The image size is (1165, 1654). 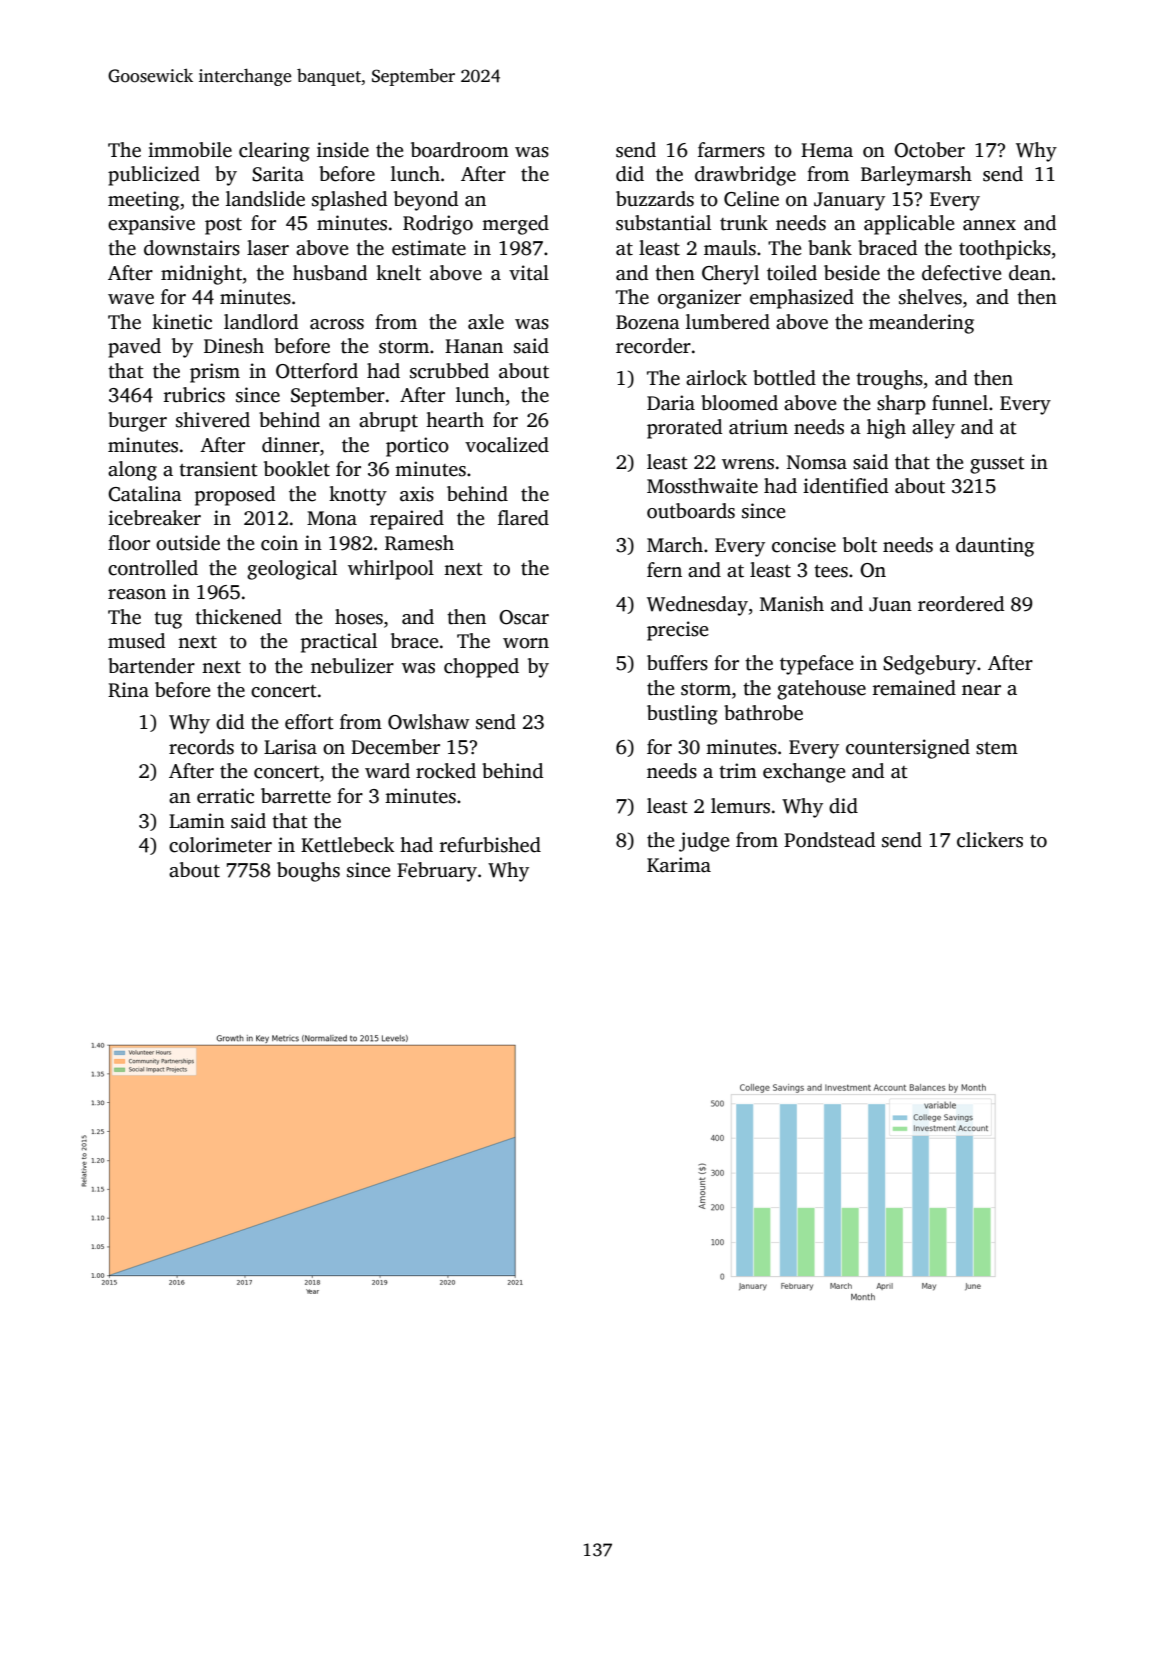 I want to click on wave, so click(x=131, y=299).
